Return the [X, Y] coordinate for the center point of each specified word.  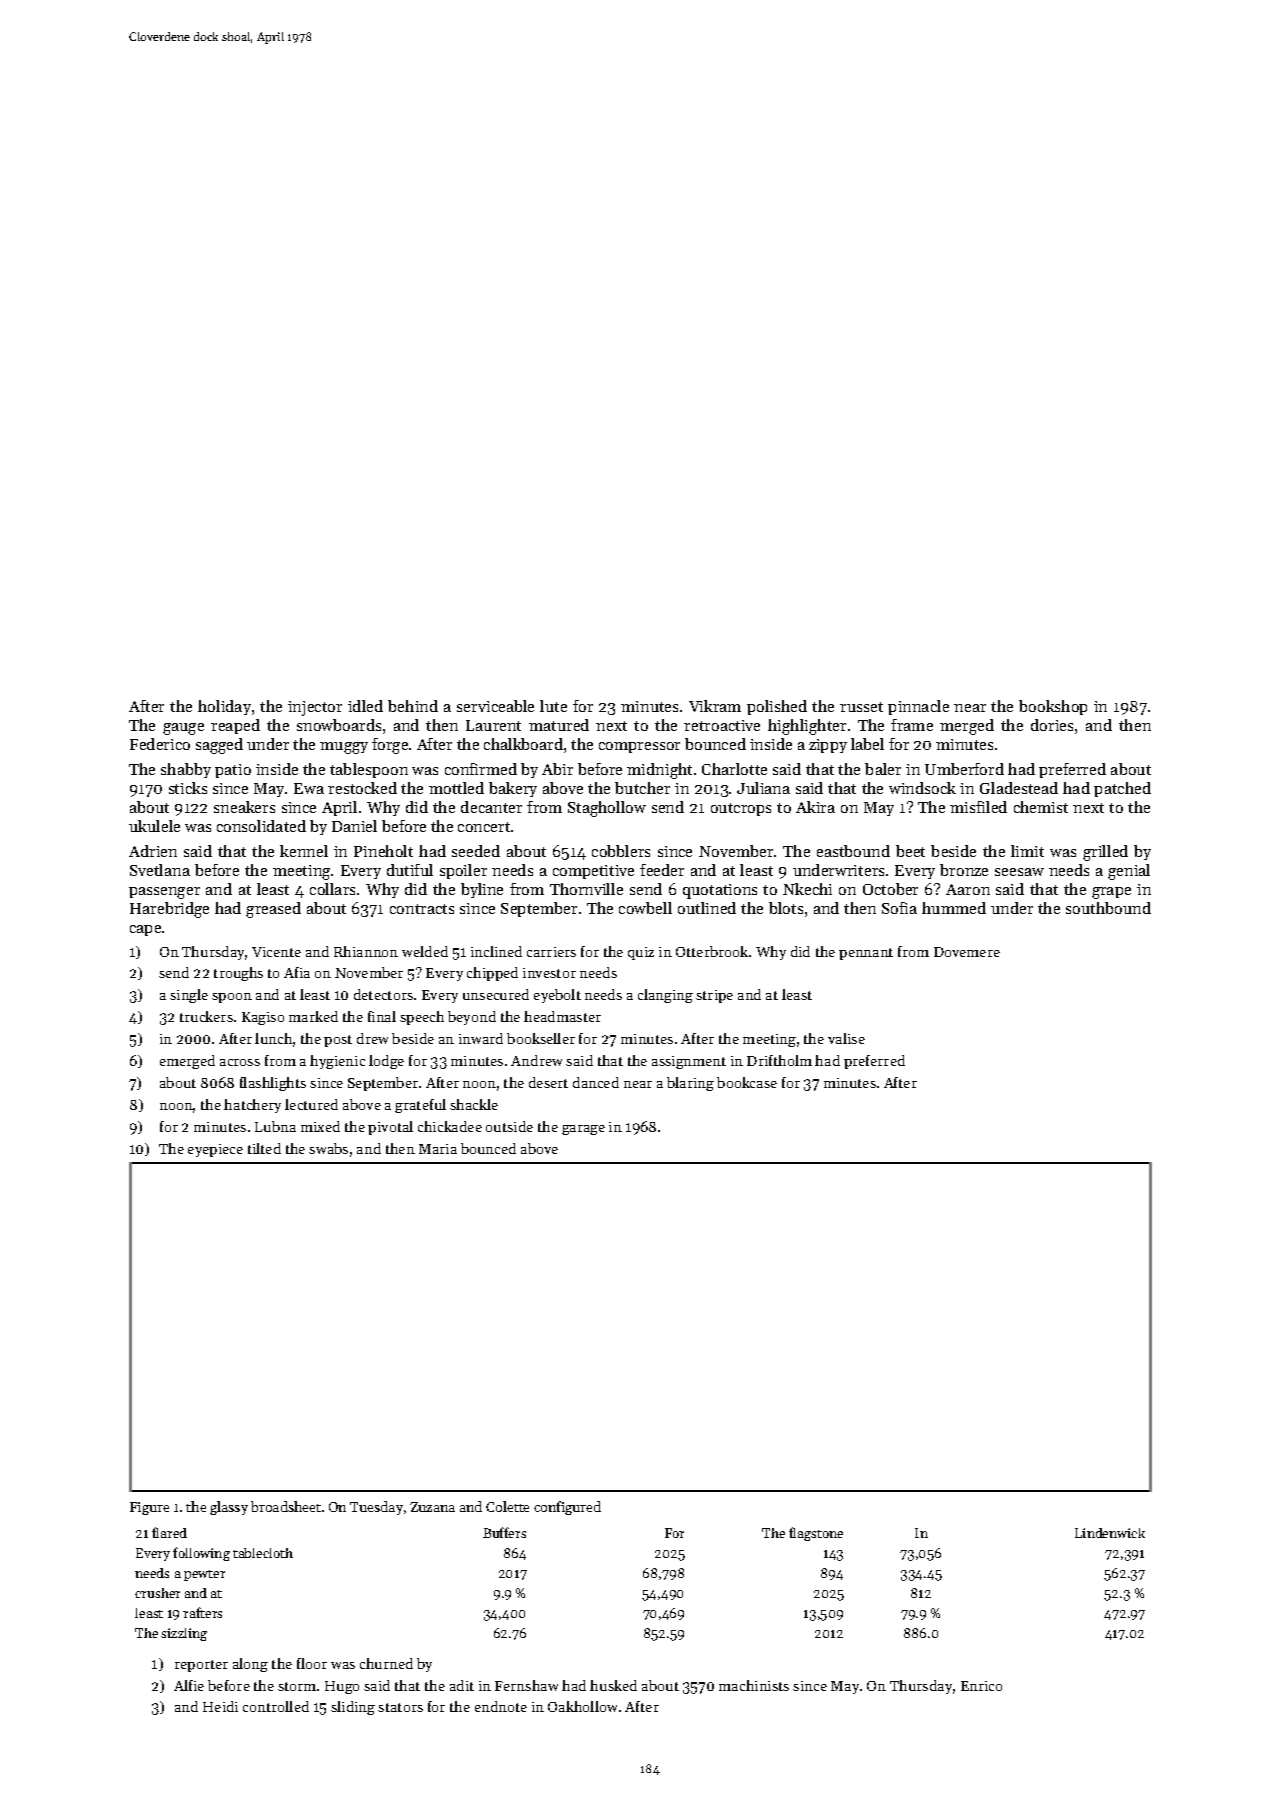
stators [400, 1707]
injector [315, 708]
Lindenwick [1110, 1533]
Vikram [715, 706]
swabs [328, 1148]
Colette [507, 1506]
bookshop [1053, 707]
